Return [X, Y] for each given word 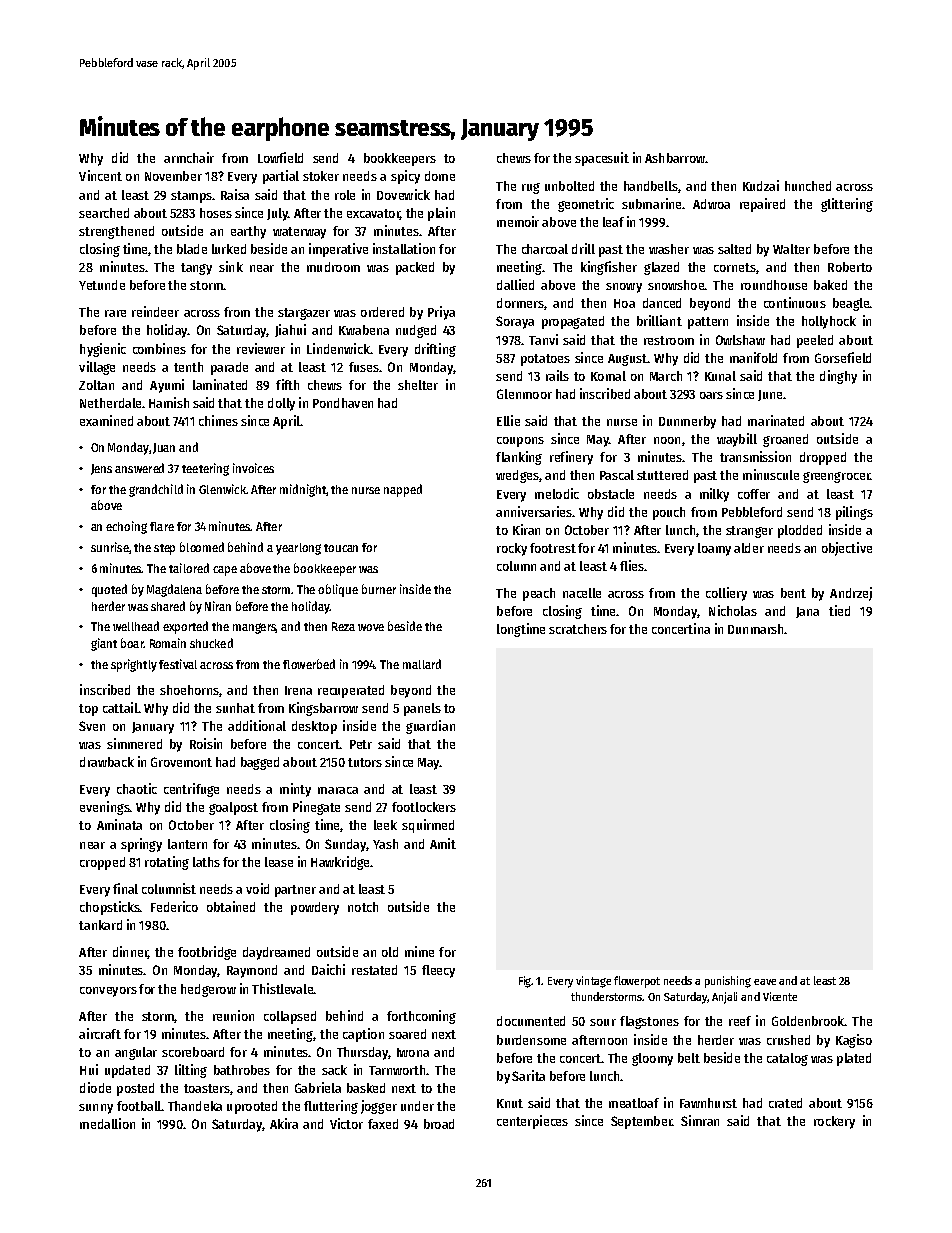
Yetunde [102, 285]
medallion [107, 1123]
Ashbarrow [675, 158]
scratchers [578, 629]
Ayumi [167, 386]
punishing [728, 982]
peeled [815, 341]
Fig [525, 982]
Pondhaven [343, 403]
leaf [613, 222]
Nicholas [733, 610]
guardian [430, 727]
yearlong [298, 549]
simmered [134, 743]
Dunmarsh [755, 629]
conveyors [108, 992]
